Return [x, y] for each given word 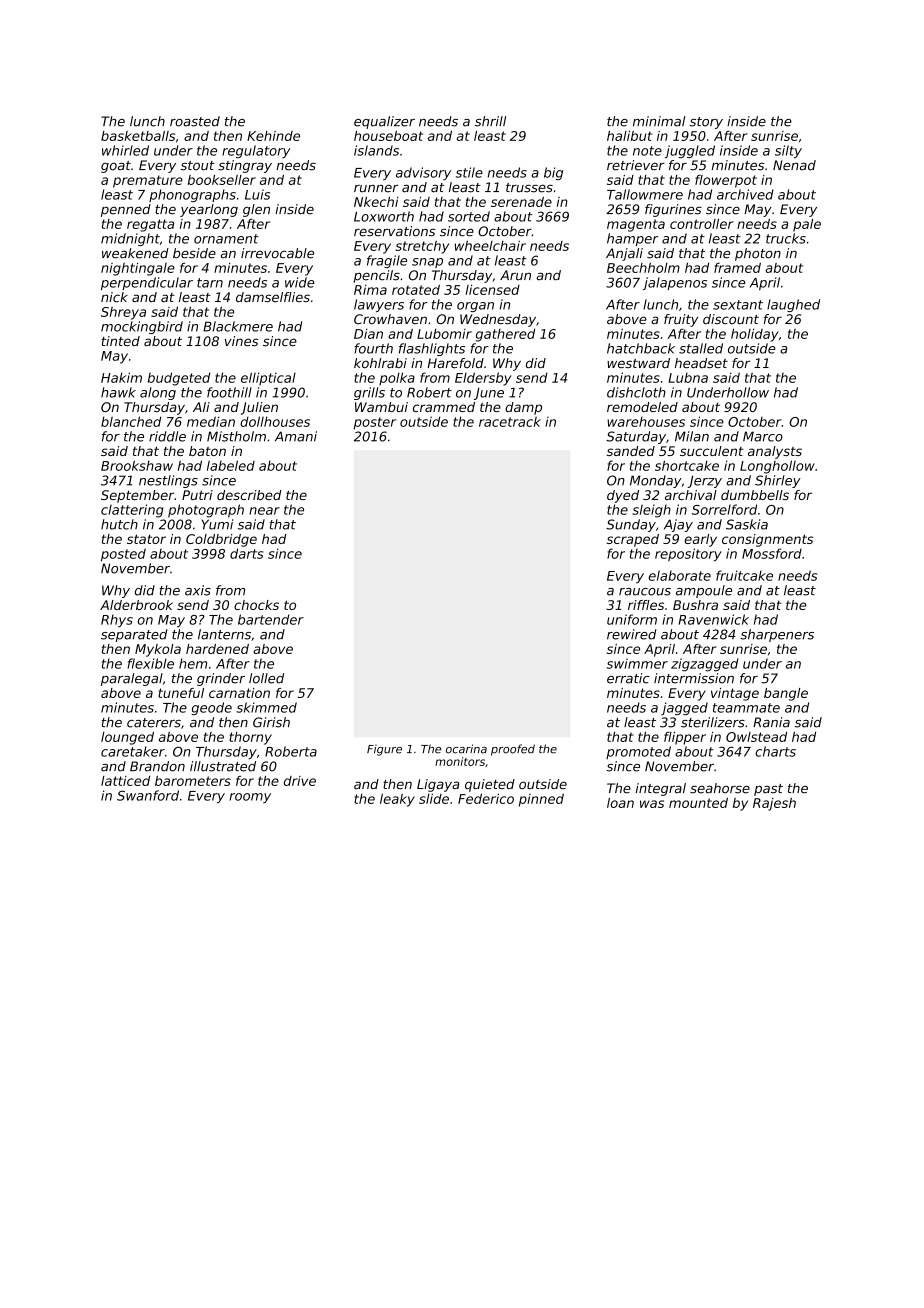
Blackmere [238, 326]
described [249, 495]
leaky [397, 800]
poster [375, 423]
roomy [250, 798]
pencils [377, 276]
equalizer [384, 122]
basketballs [138, 136]
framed [737, 267]
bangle [786, 694]
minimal [659, 121]
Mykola [158, 650]
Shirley [778, 481]
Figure [384, 750]
